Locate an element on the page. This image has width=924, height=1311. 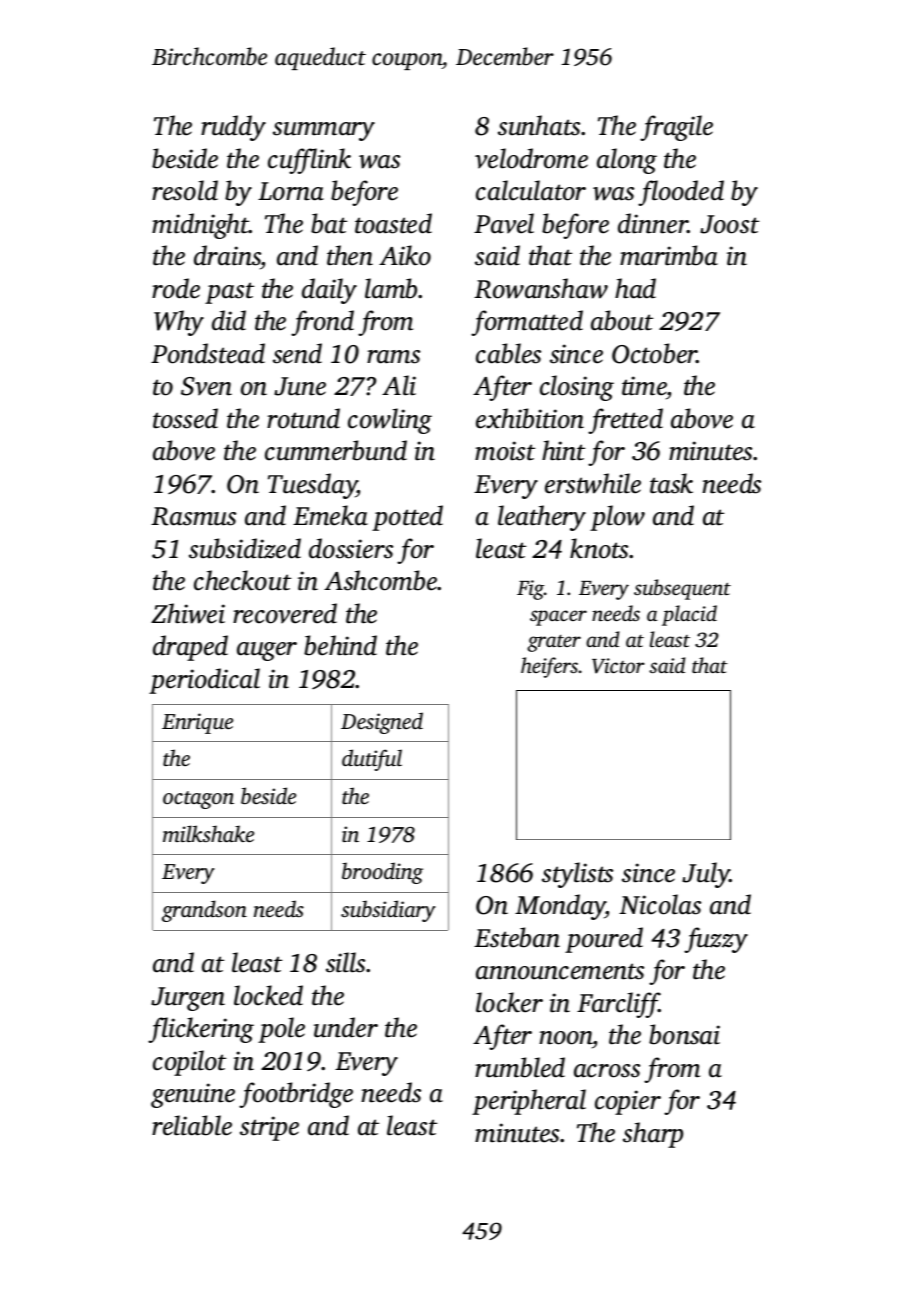
Joost is located at coordinates (729, 224).
